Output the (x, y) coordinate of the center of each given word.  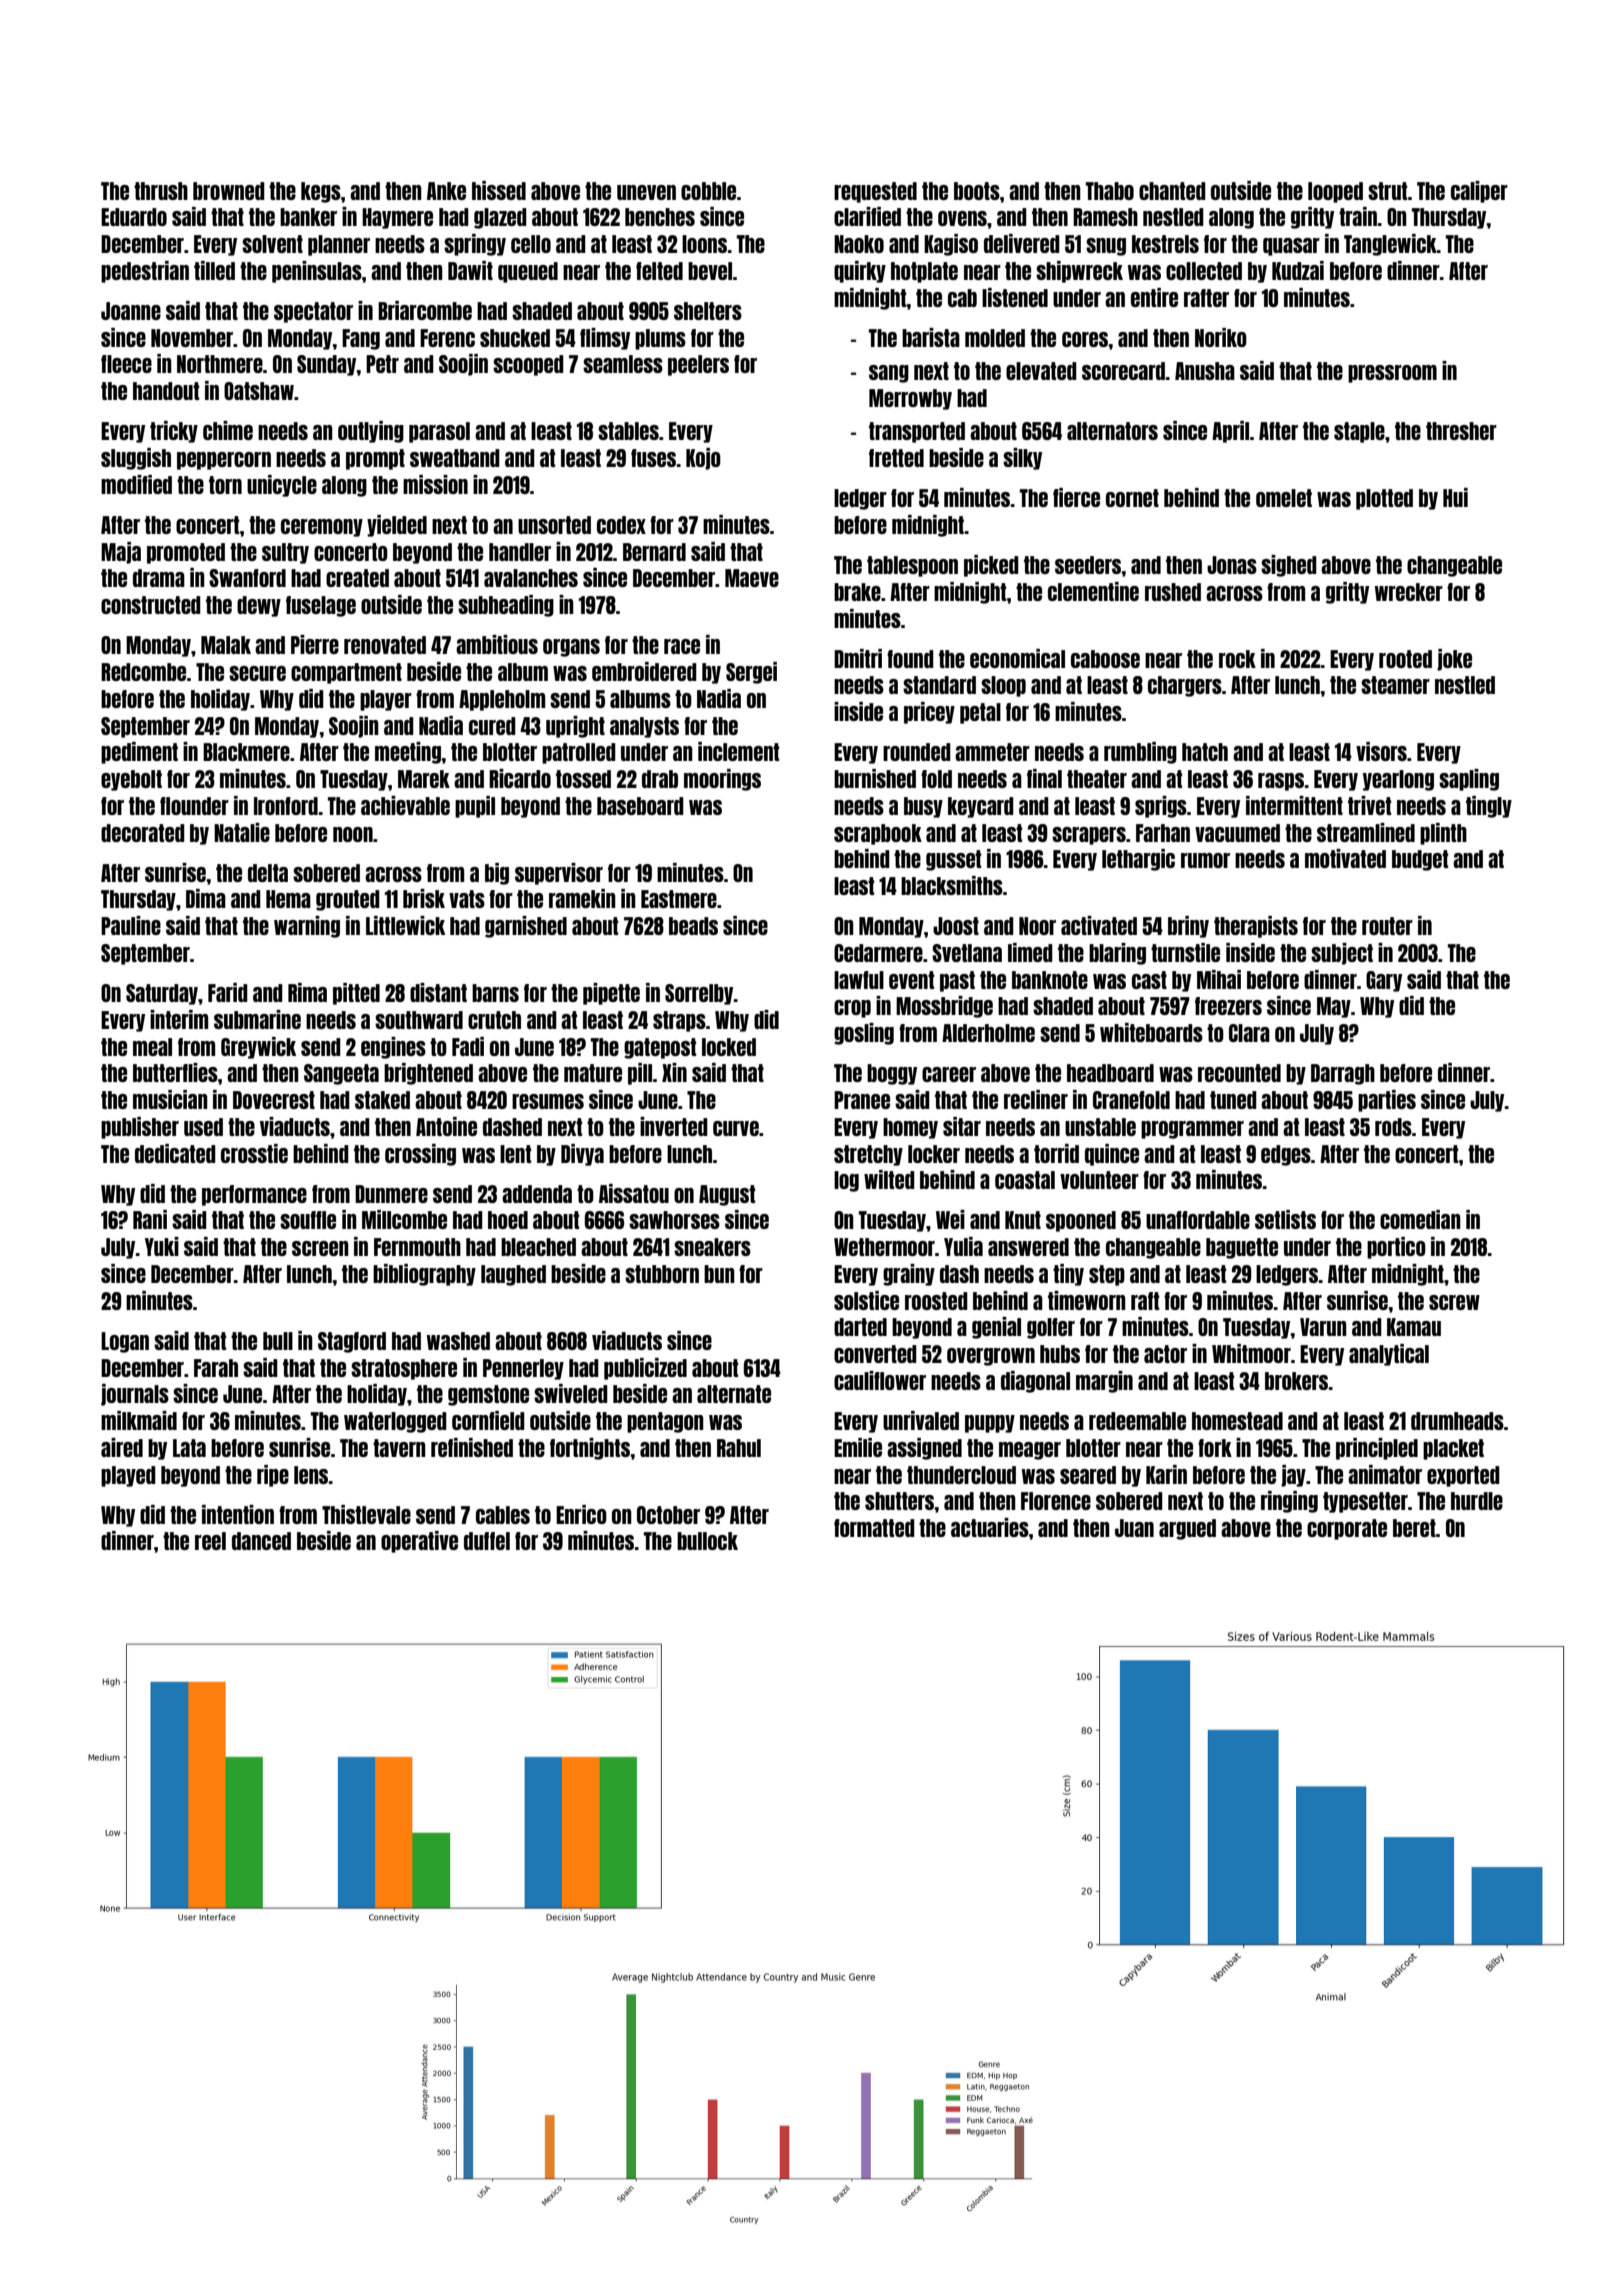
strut (1388, 191)
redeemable (1137, 1421)
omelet (1284, 498)
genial (996, 1328)
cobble (708, 191)
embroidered (644, 671)
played (128, 1476)
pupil (475, 807)
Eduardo (134, 217)
